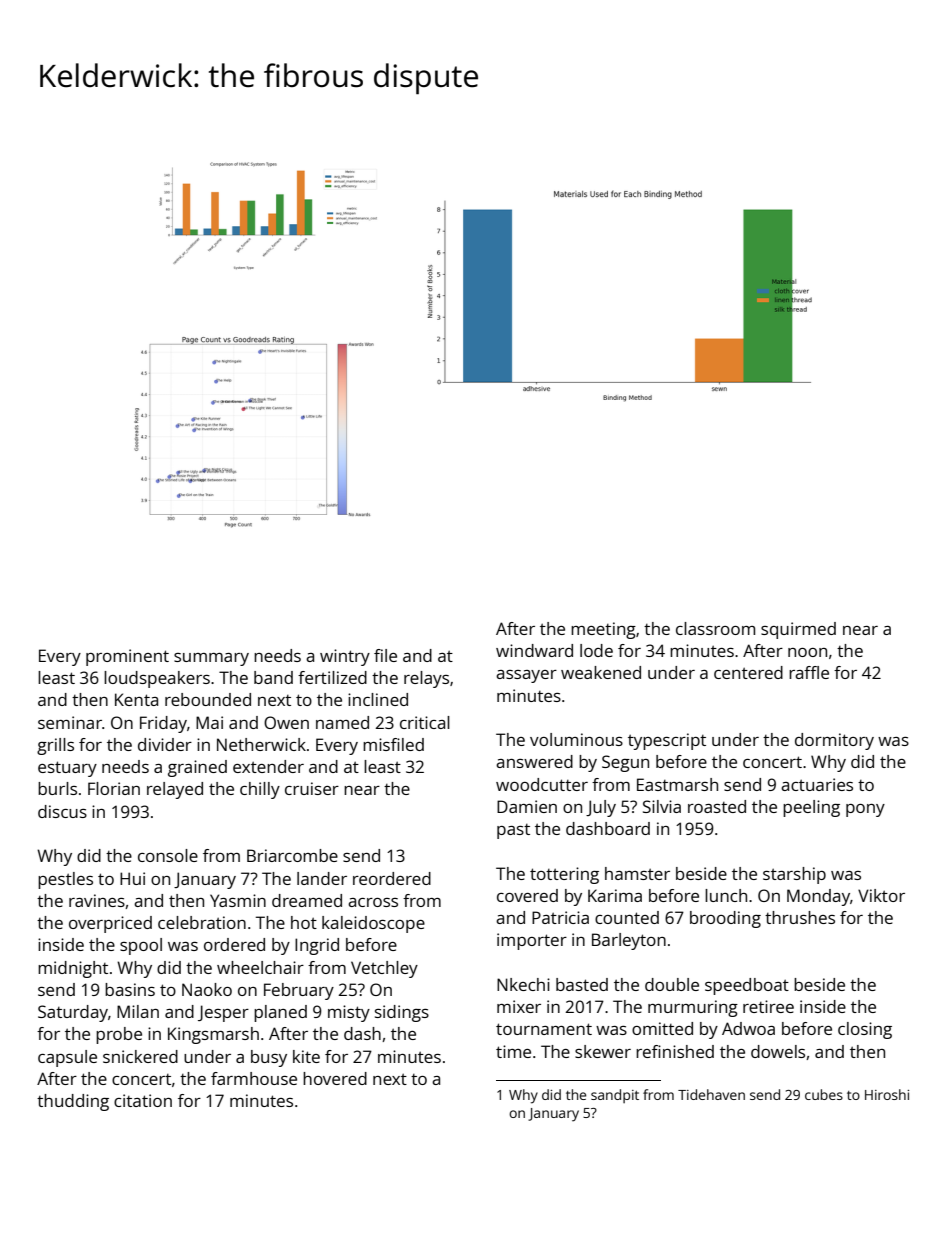 The image size is (952, 1233). What do you see at coordinates (834, 741) in the image?
I see `dormitory` at bounding box center [834, 741].
